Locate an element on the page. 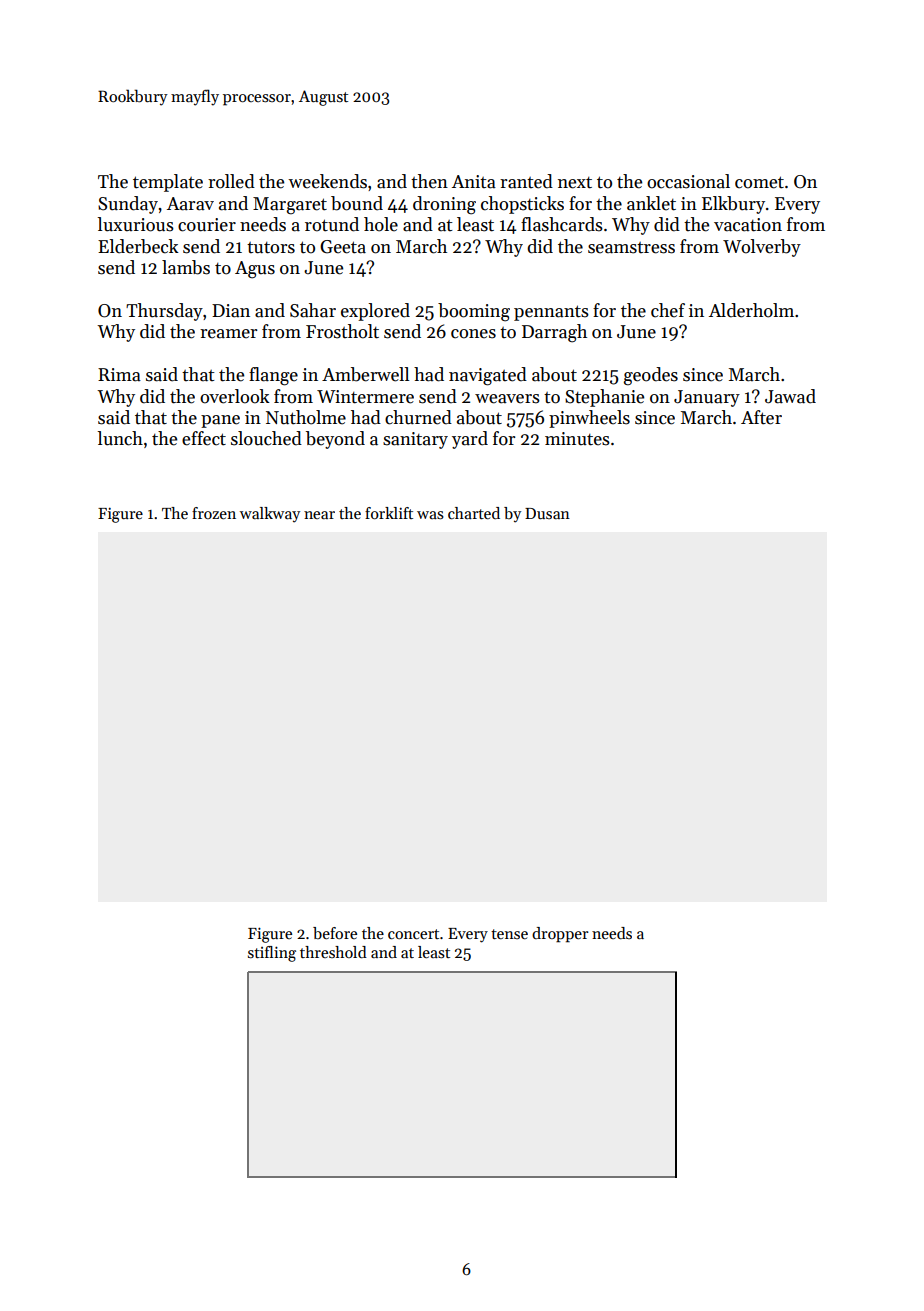  frozen is located at coordinates (214, 513).
